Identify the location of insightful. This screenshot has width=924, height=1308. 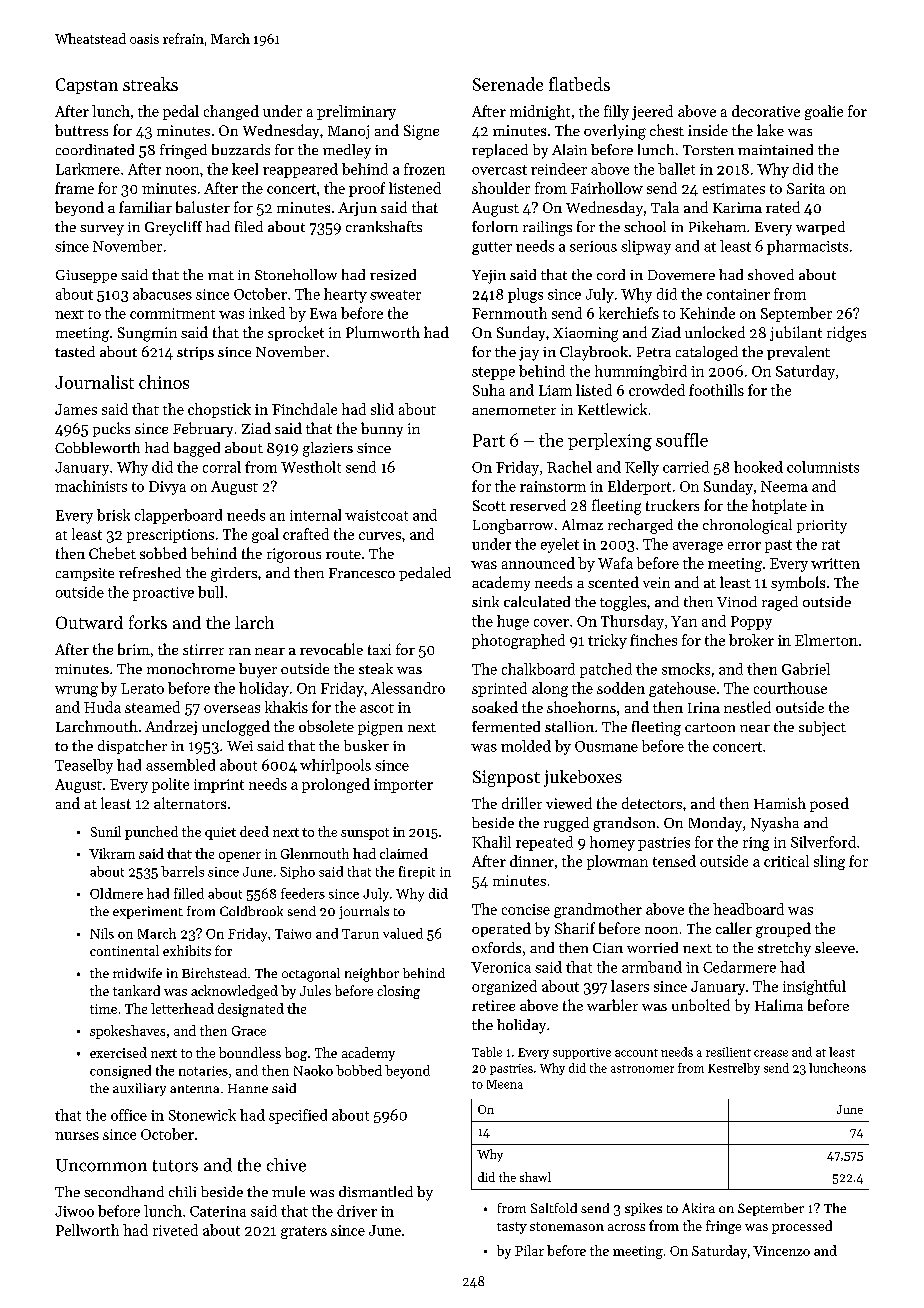
(814, 987).
